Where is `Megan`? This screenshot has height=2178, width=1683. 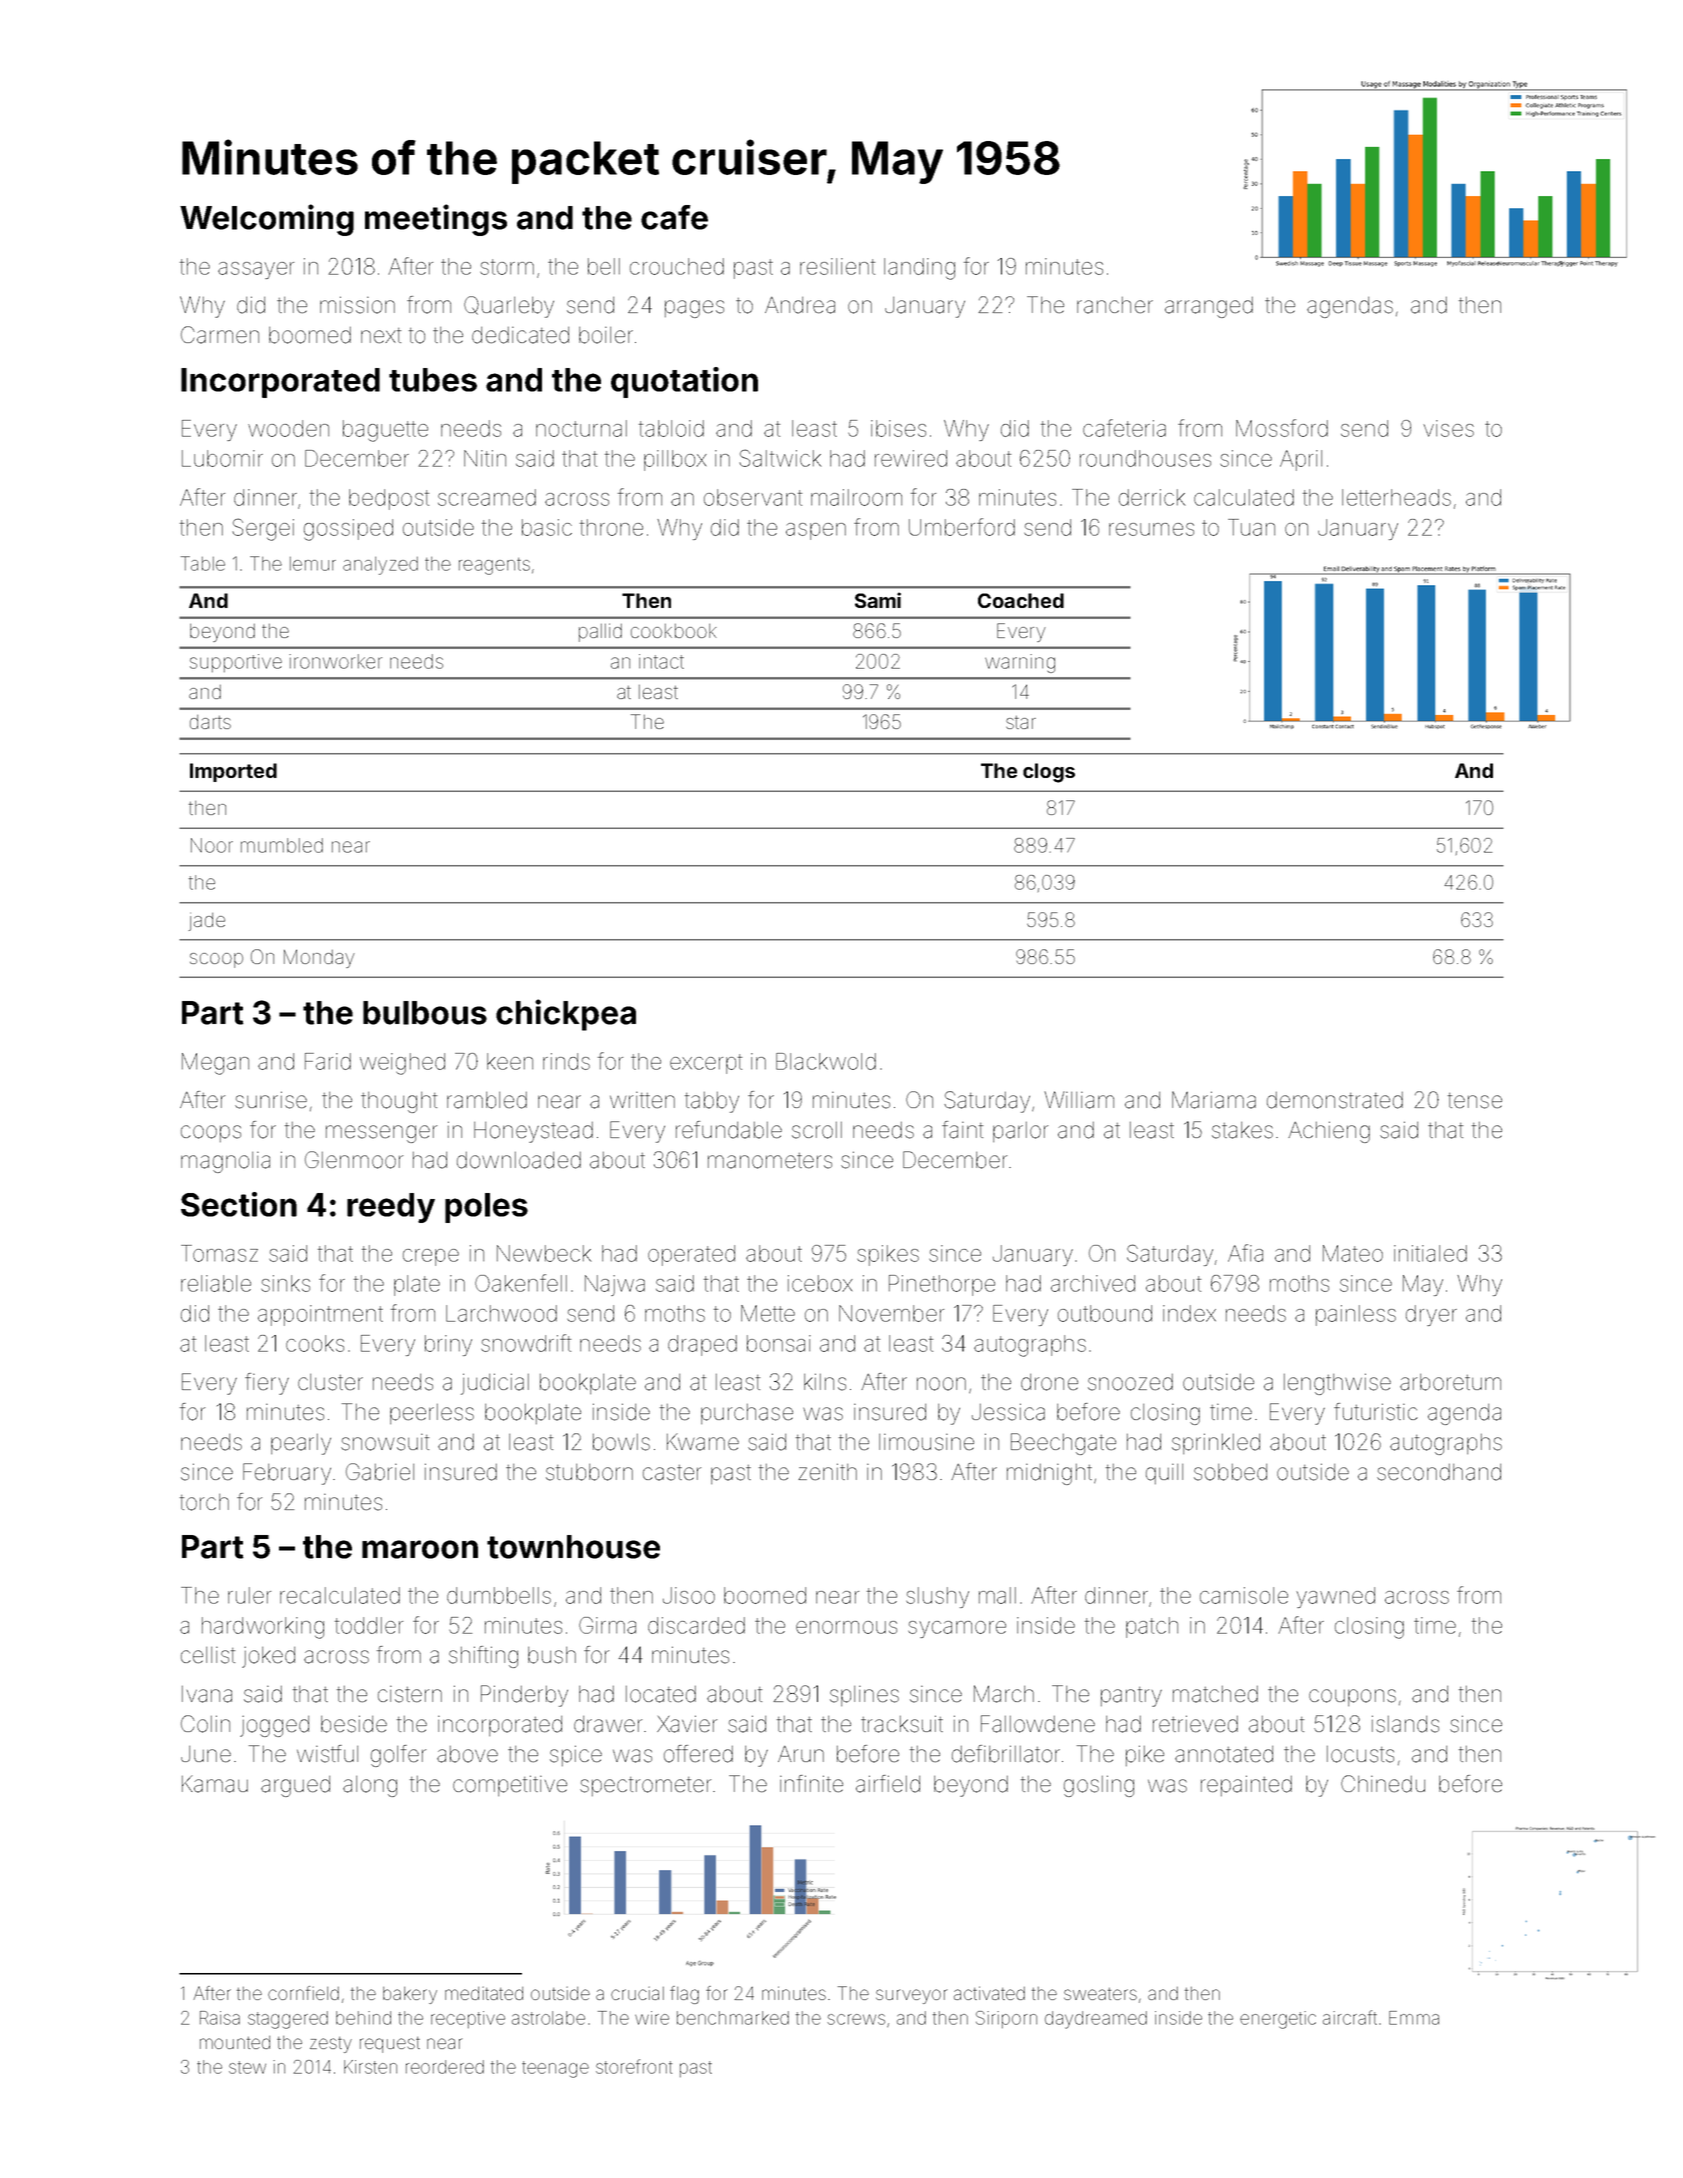
Megan is located at coordinates (215, 1064).
